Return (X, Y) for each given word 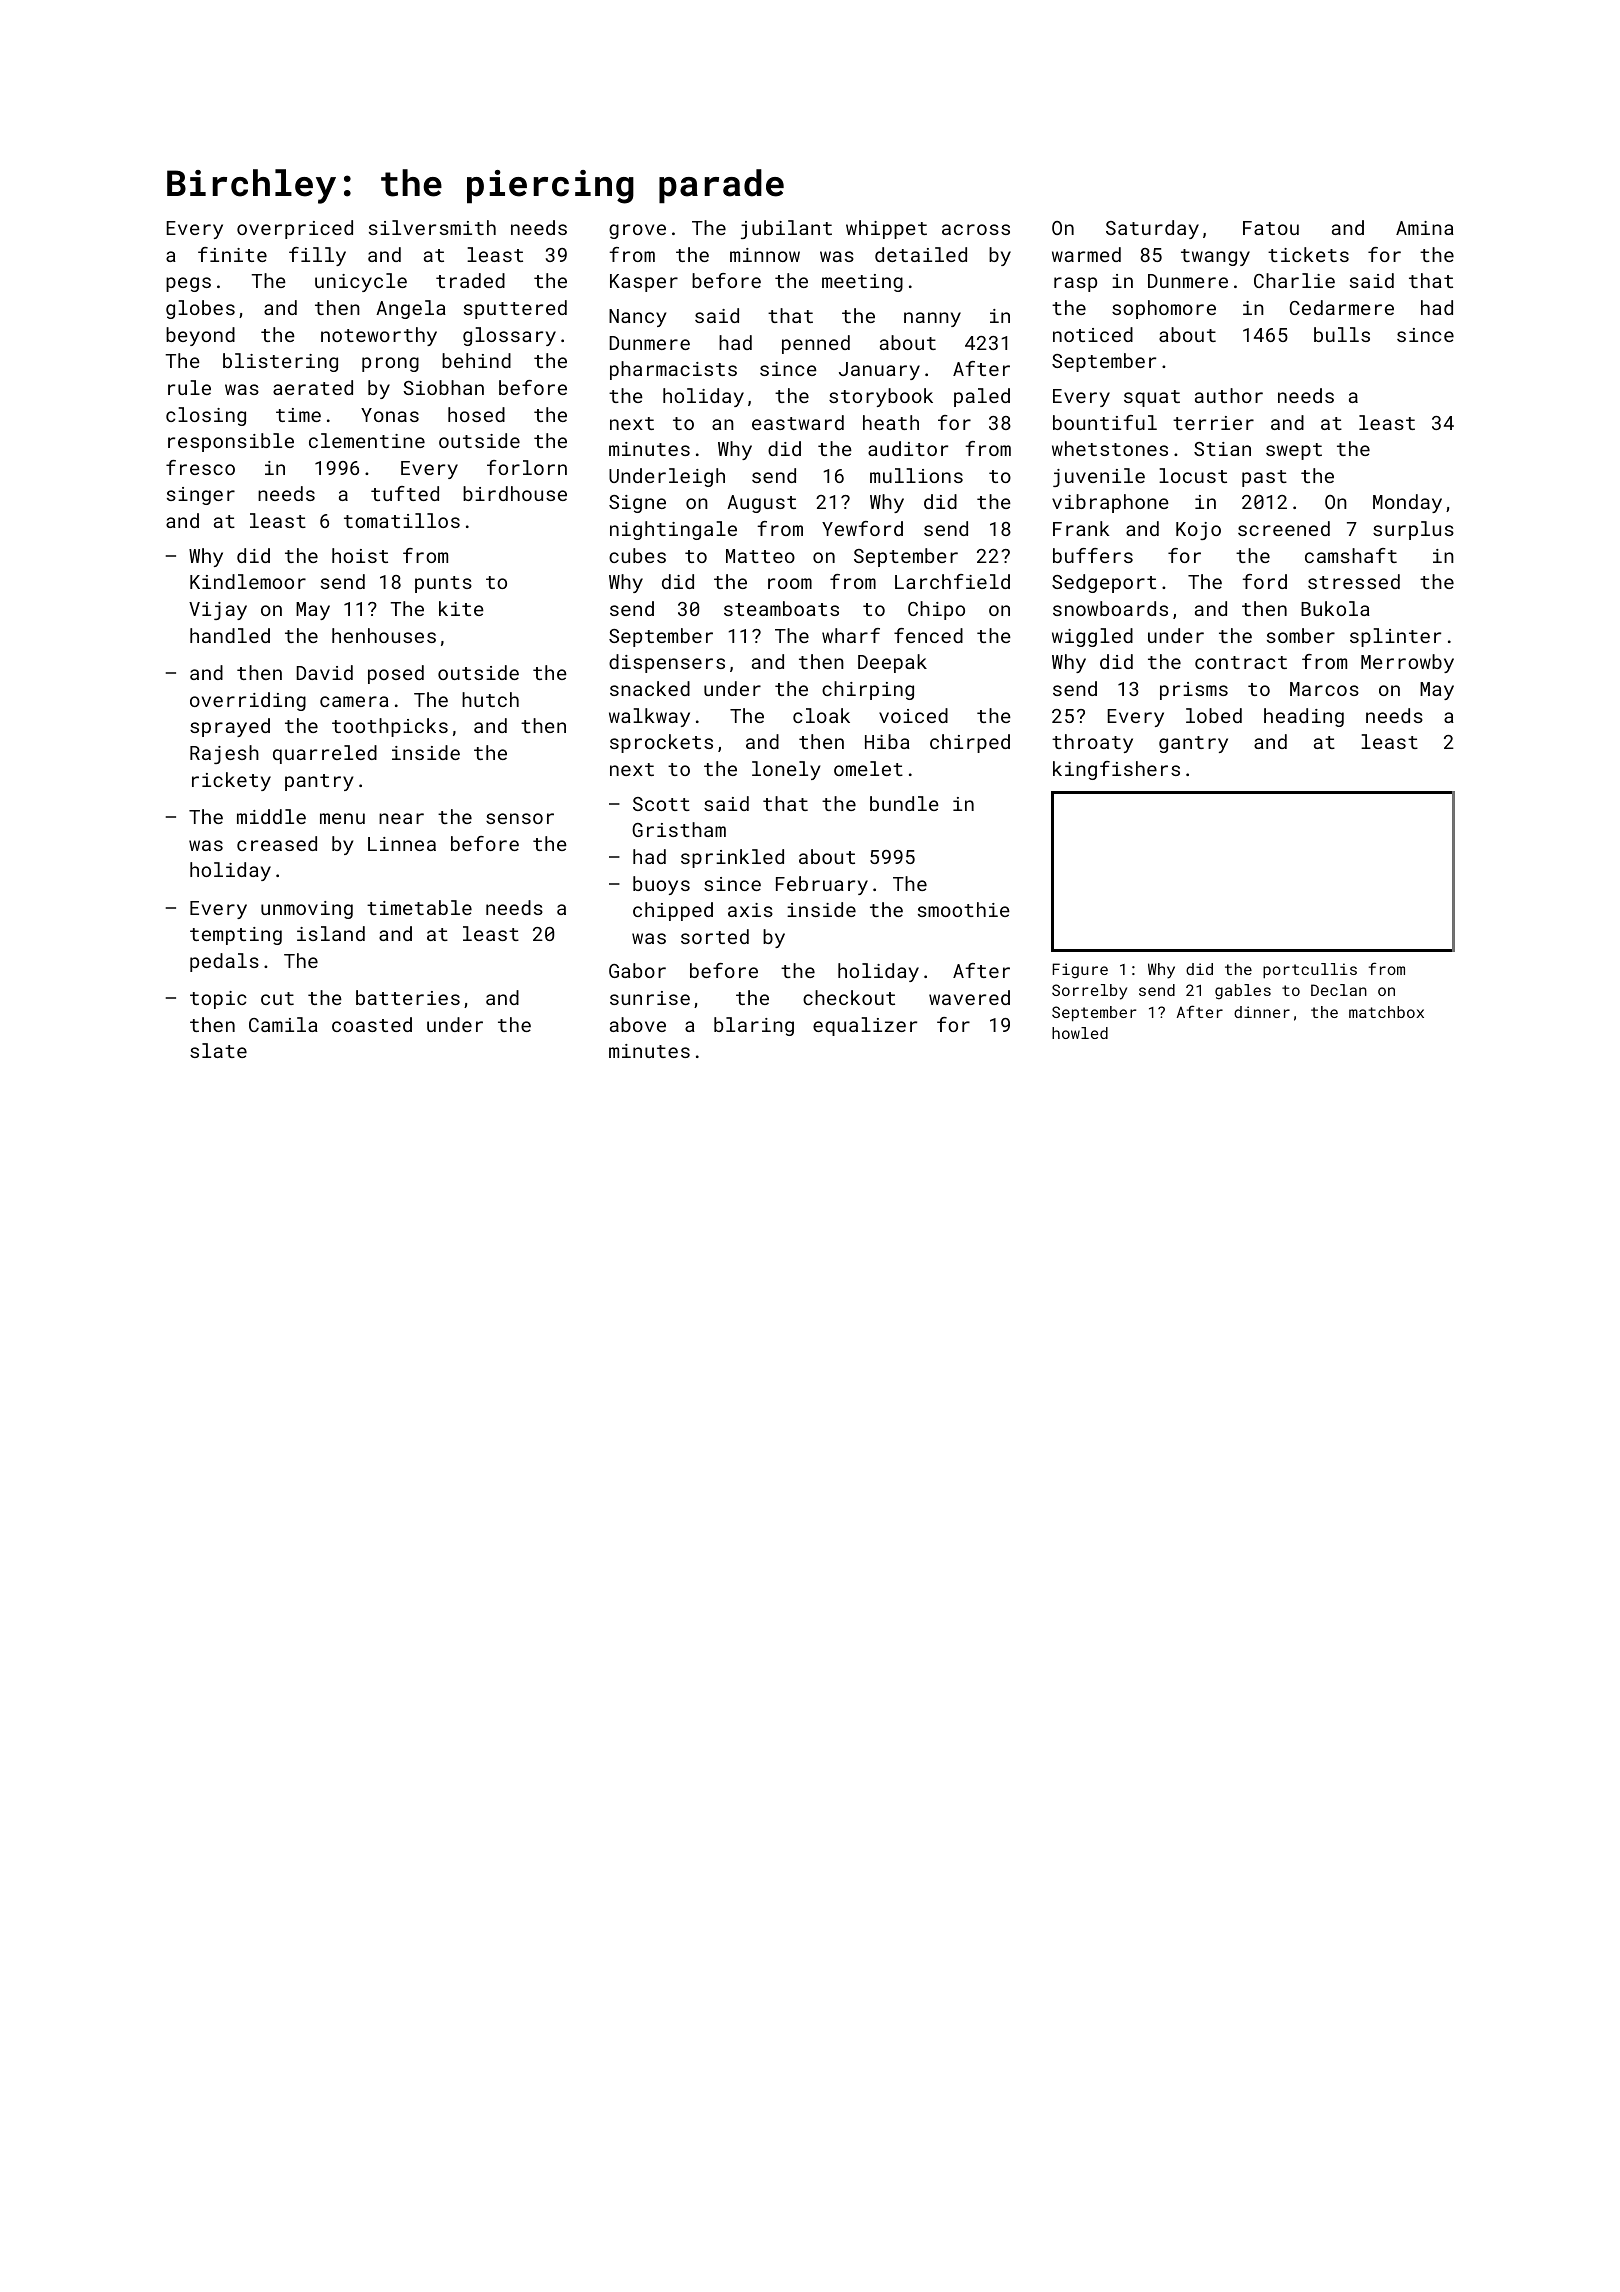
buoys (661, 885)
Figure (1080, 971)
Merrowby (1407, 663)
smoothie (964, 909)
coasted (372, 1024)
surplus (1413, 530)
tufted (405, 493)
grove (637, 231)
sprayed (230, 727)
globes (200, 309)
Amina (1425, 228)
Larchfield (952, 581)
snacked (650, 688)
